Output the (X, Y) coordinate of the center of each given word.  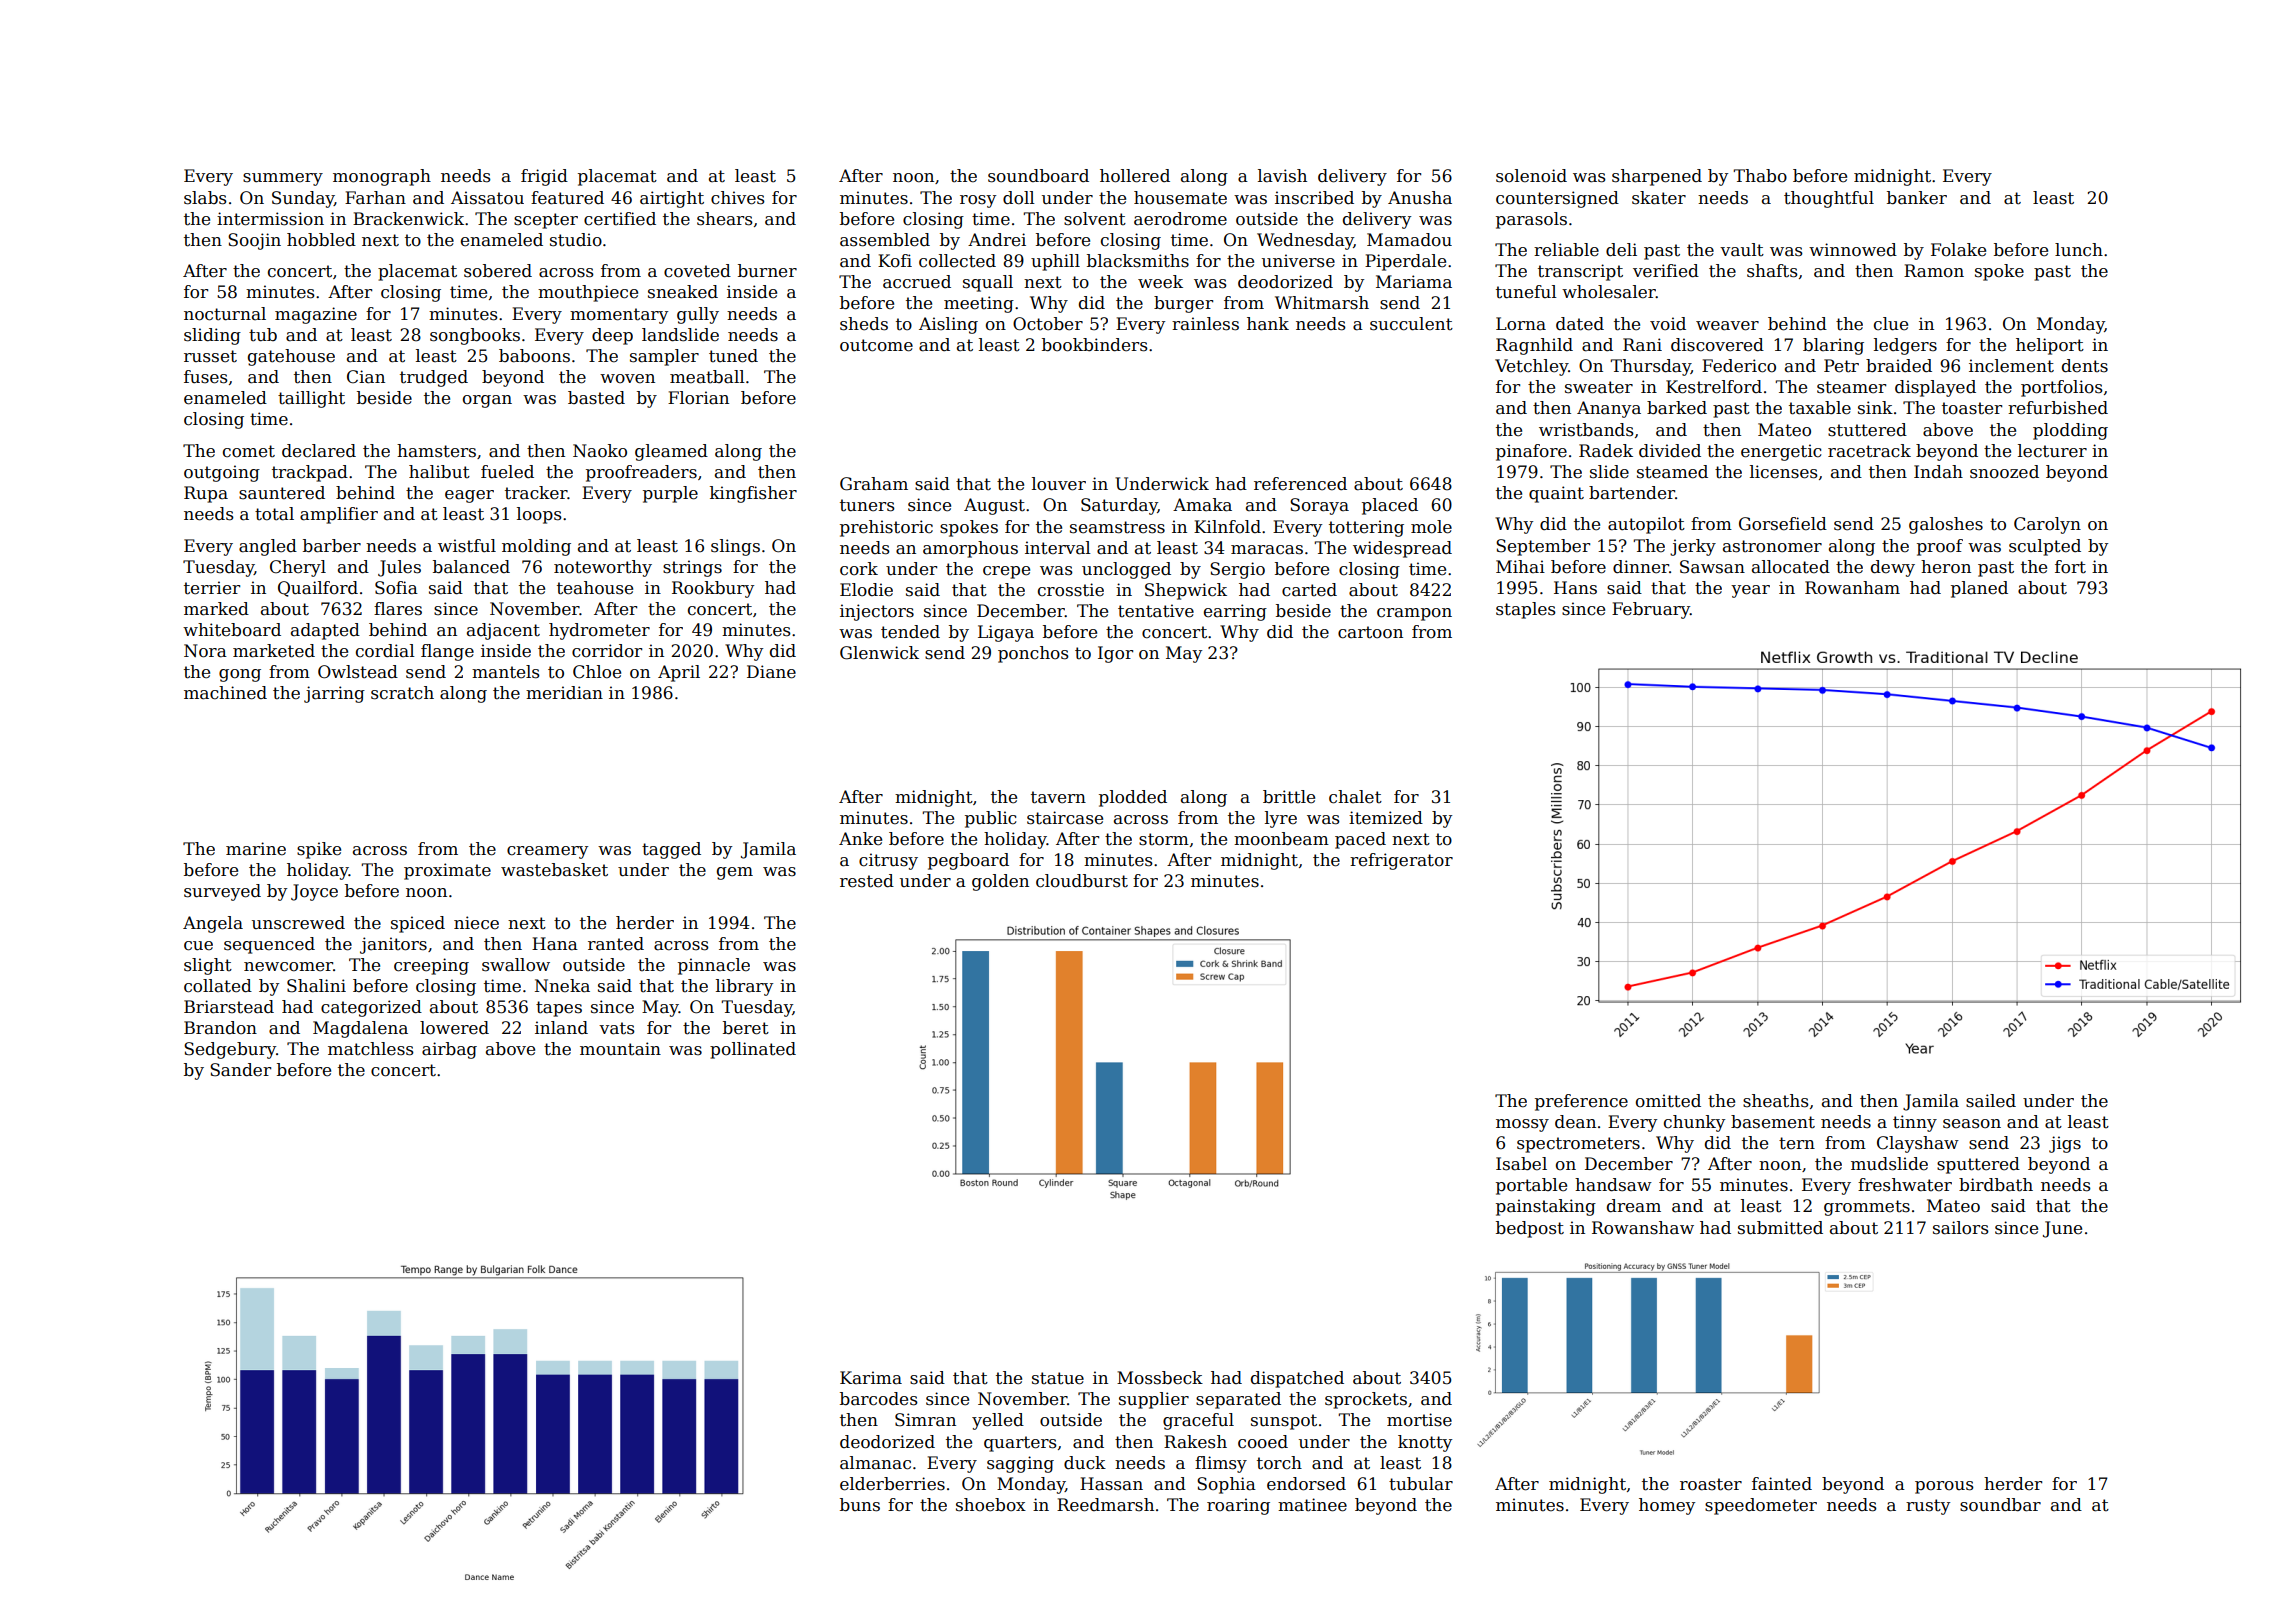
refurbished (2058, 408)
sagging (1020, 1464)
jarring (334, 694)
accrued (917, 282)
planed (1979, 589)
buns (860, 1505)
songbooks (475, 336)
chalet (1355, 797)
